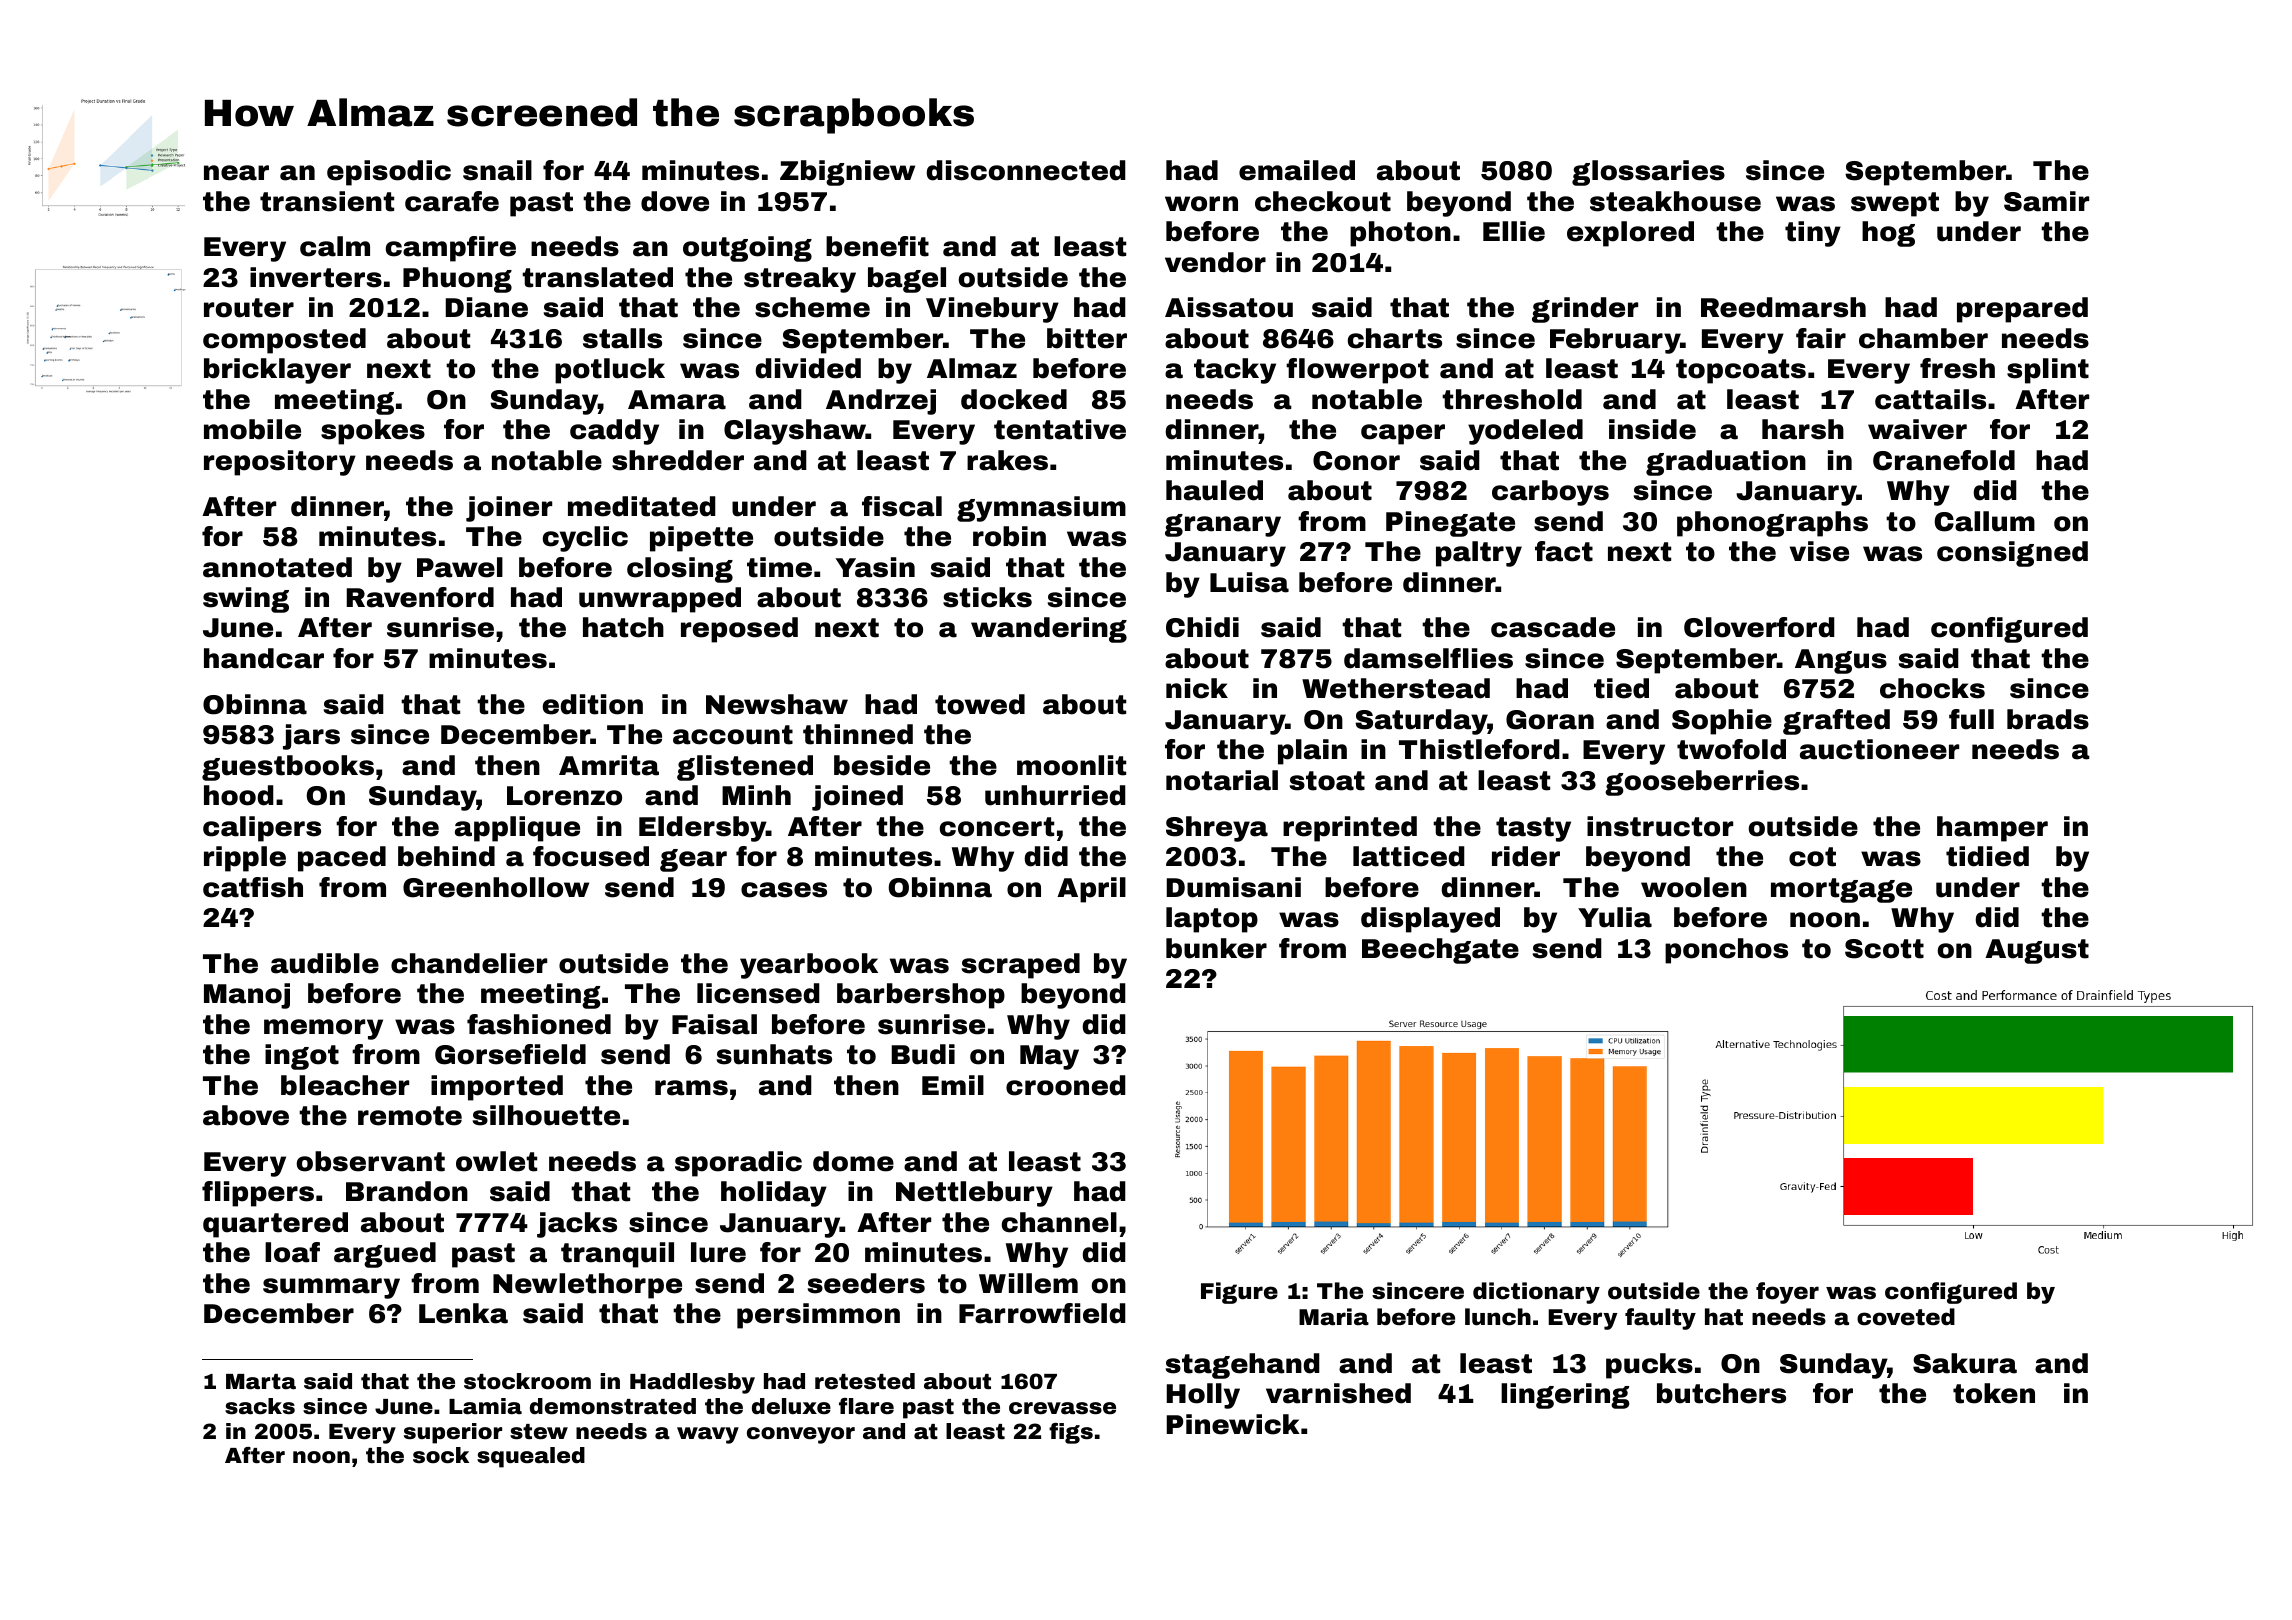 The height and width of the page is (1620, 2292). I want to click on swept, so click(1895, 204).
